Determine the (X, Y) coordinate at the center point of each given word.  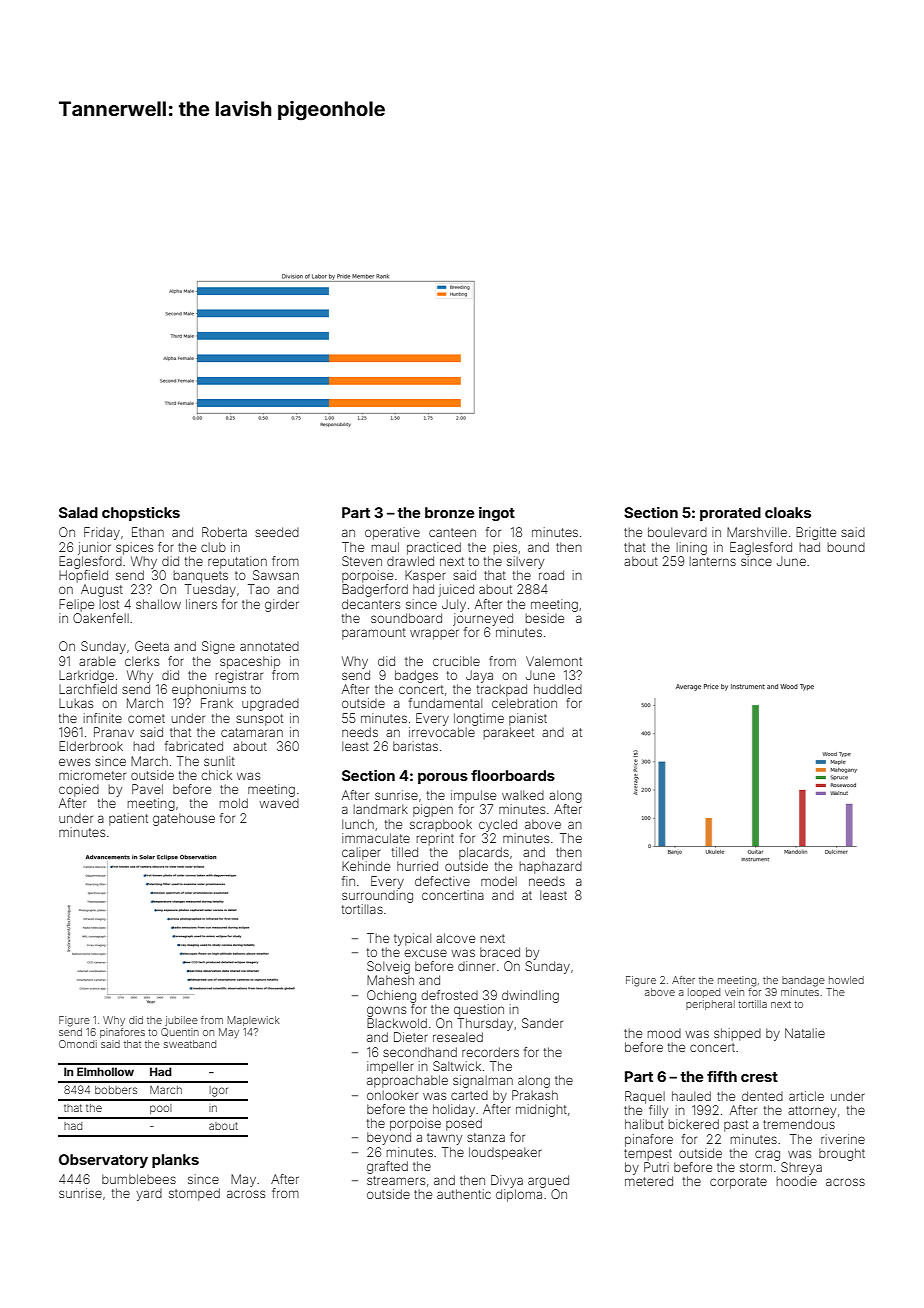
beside (545, 618)
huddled (558, 689)
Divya (507, 1181)
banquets (201, 576)
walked (523, 795)
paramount (374, 634)
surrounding (377, 896)
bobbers (116, 1090)
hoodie (797, 1181)
